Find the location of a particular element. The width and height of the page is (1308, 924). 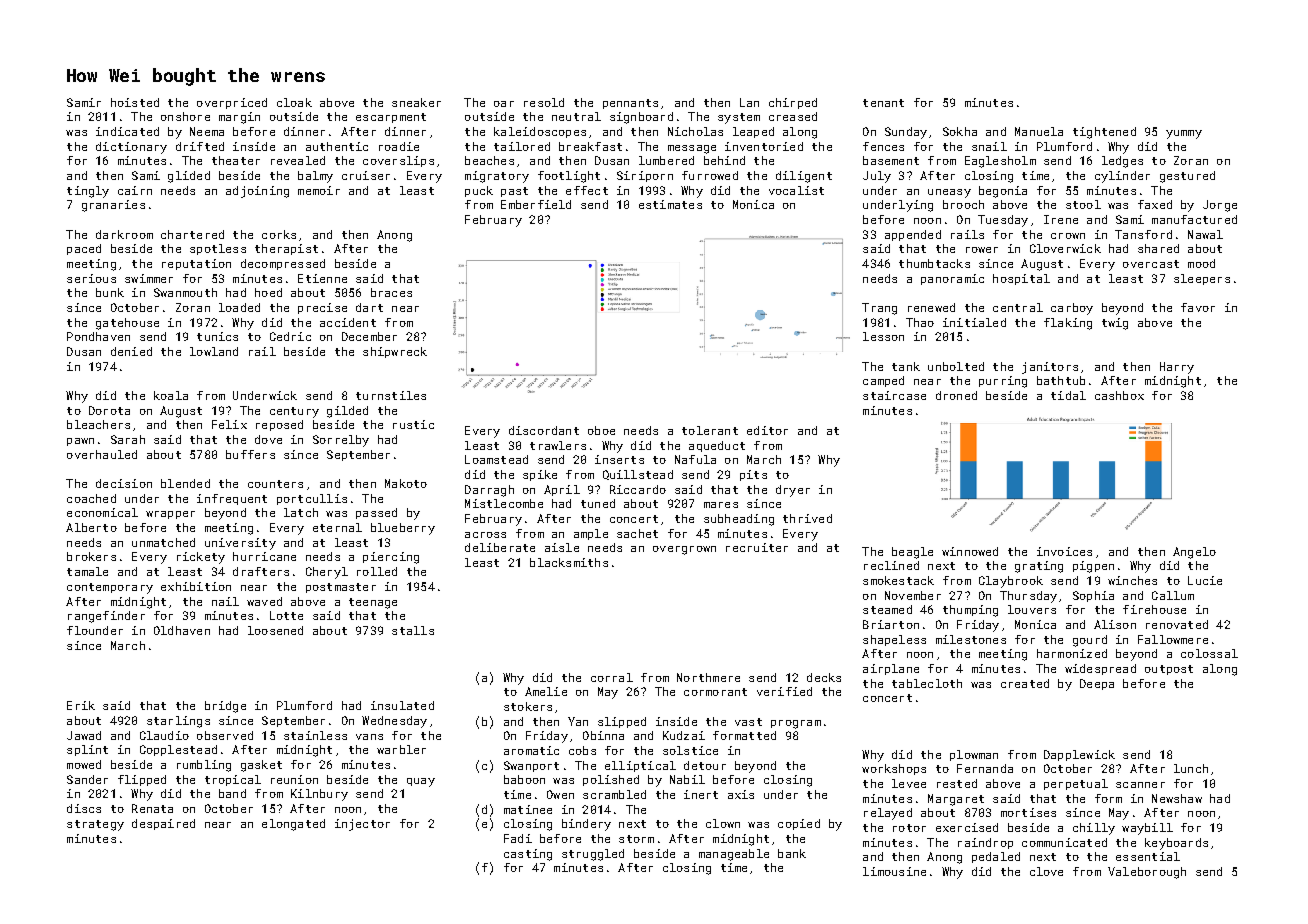

darkroom is located at coordinates (124, 234).
